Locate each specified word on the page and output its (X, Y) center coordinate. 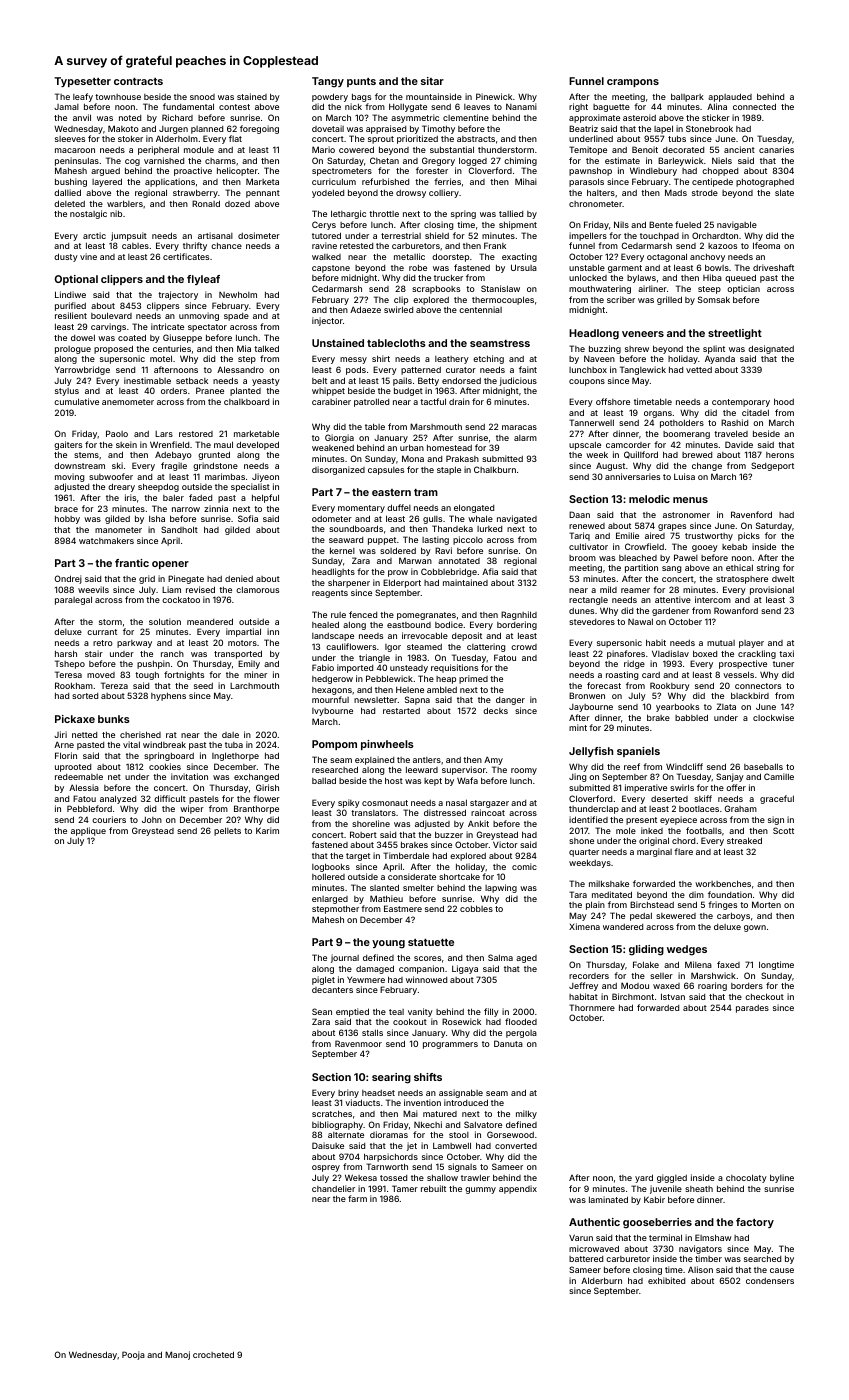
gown (755, 928)
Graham (741, 808)
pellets (227, 831)
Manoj (177, 1355)
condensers (770, 1281)
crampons (633, 83)
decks (495, 710)
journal (345, 958)
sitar (432, 81)
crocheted (213, 1354)
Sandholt (179, 529)
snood (202, 97)
